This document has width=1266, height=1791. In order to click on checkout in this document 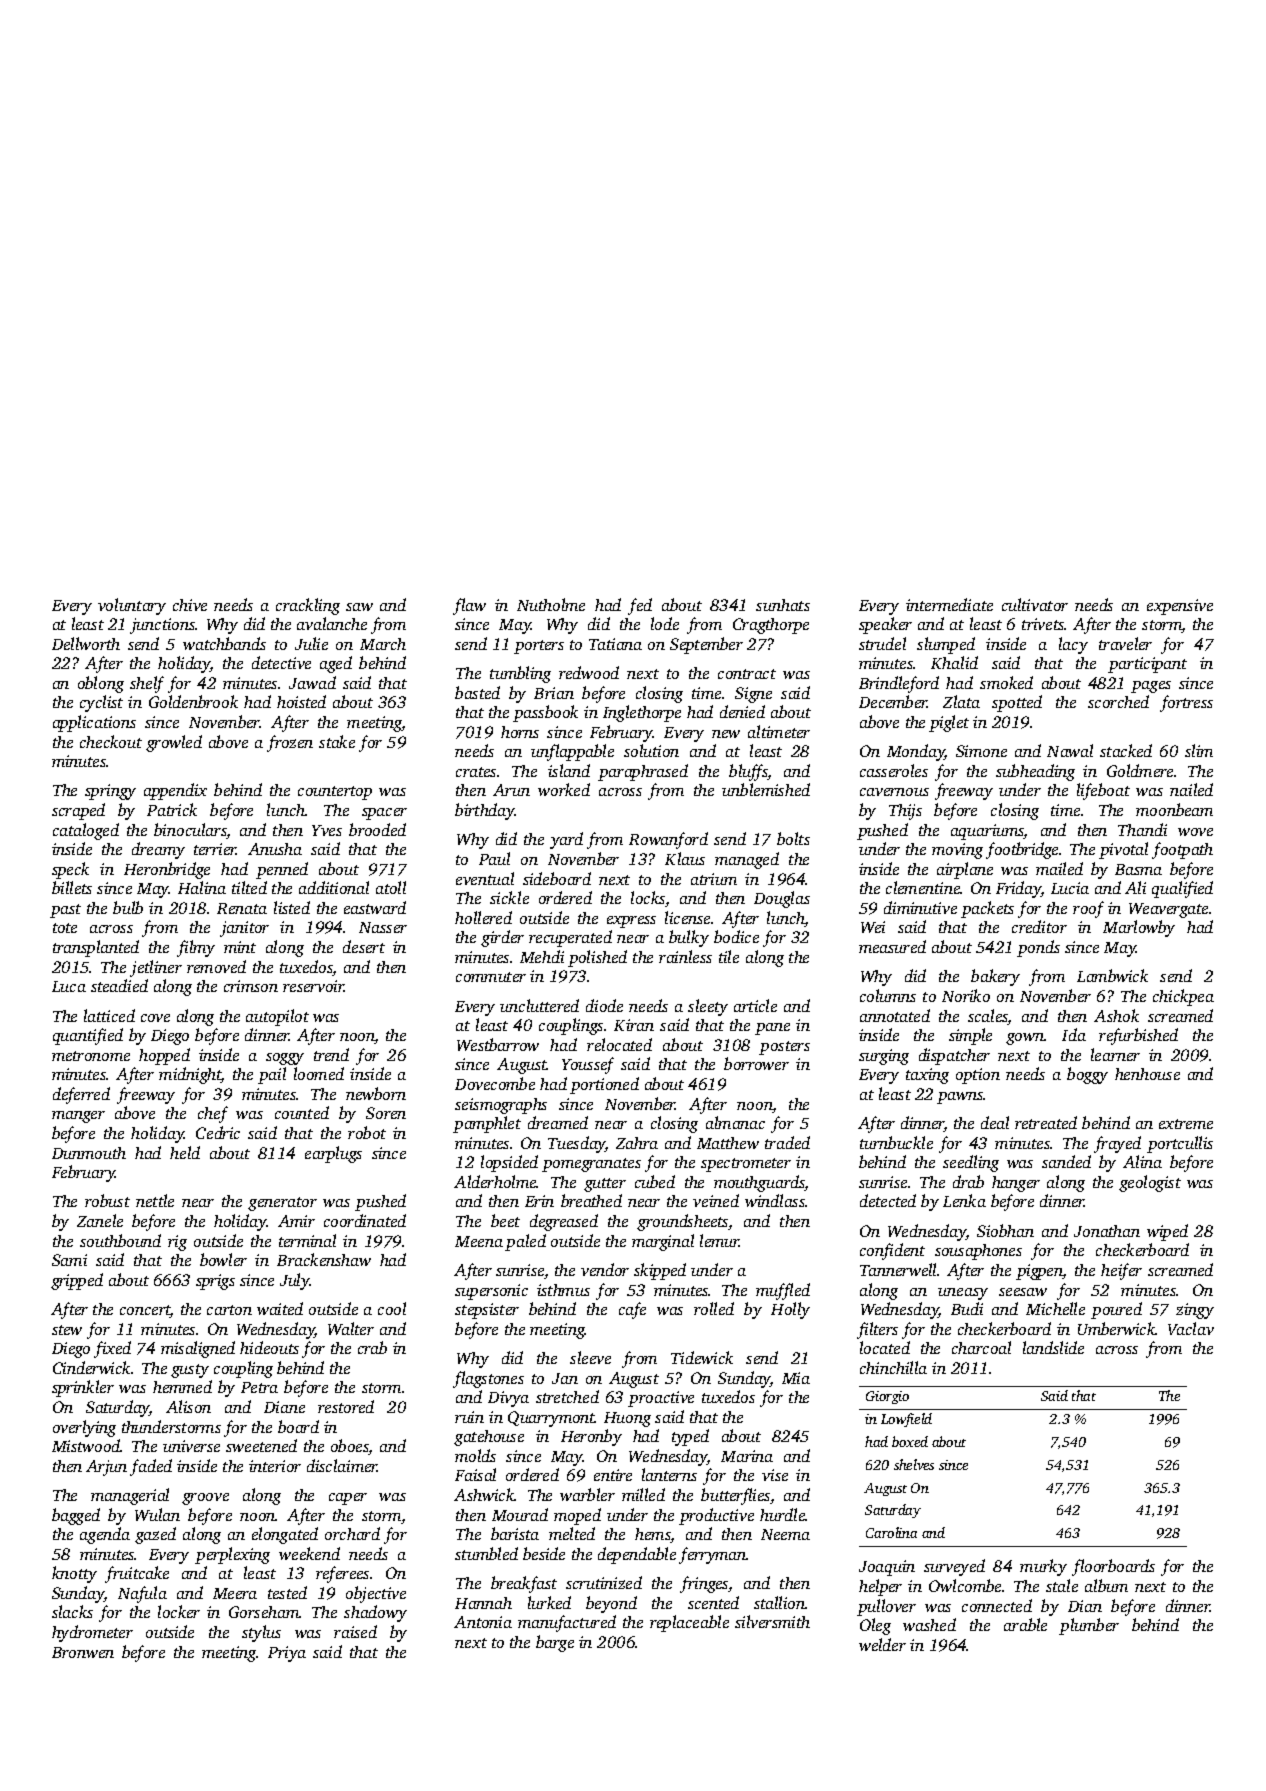, I will do `click(111, 741)`.
